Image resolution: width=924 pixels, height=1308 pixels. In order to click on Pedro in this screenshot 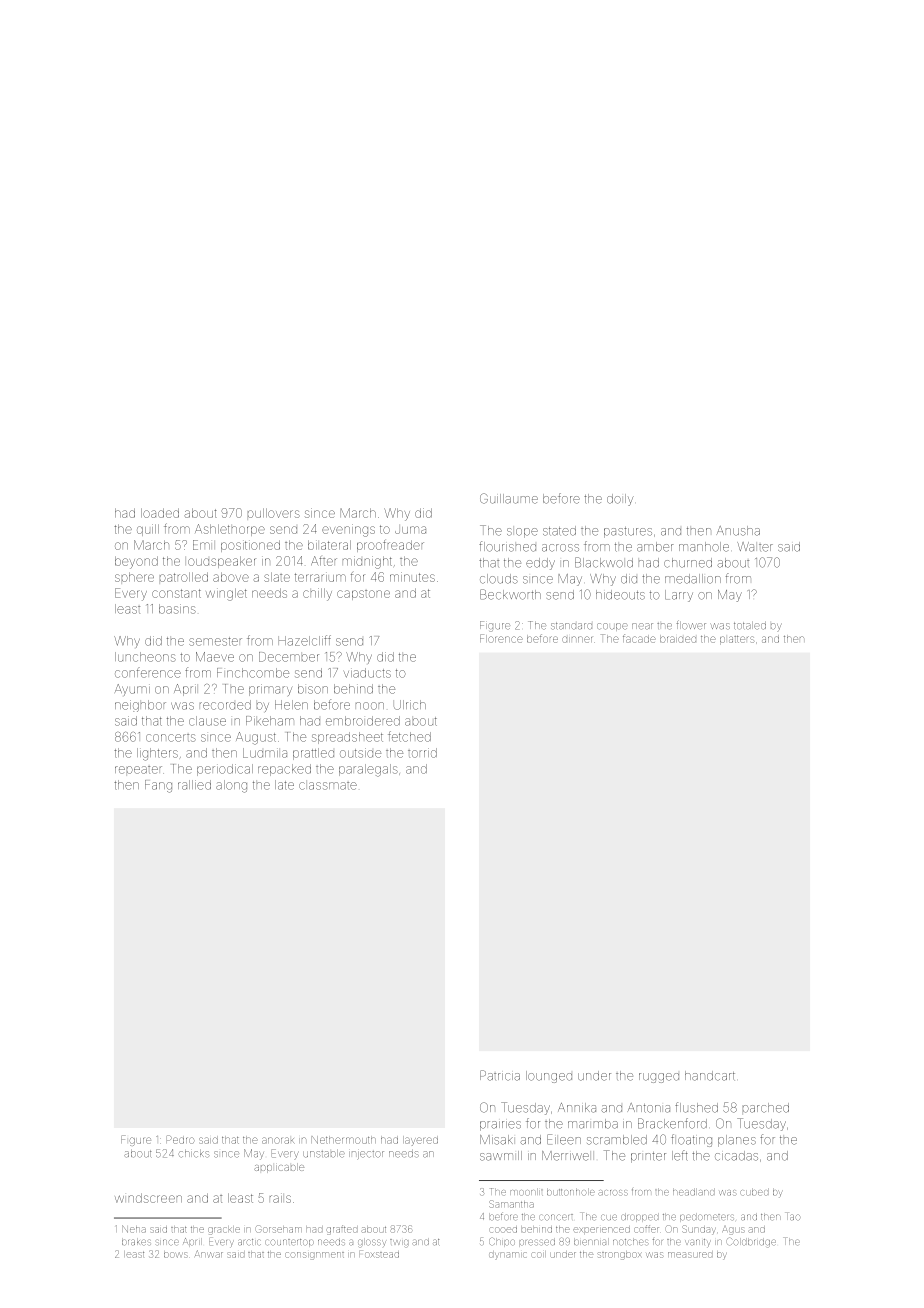, I will do `click(180, 1139)`.
